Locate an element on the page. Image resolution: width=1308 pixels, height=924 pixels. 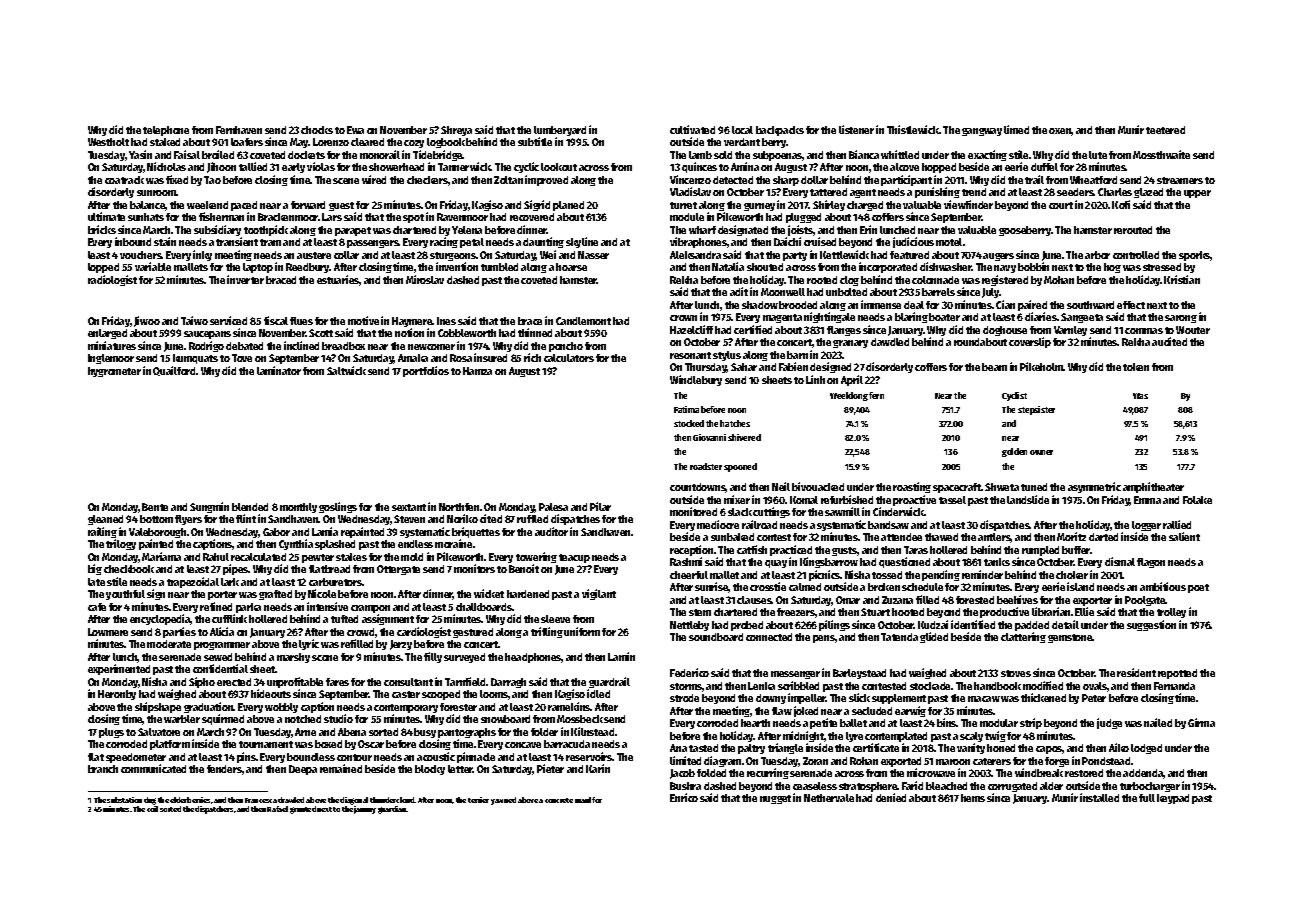
teetered is located at coordinates (1165, 130).
